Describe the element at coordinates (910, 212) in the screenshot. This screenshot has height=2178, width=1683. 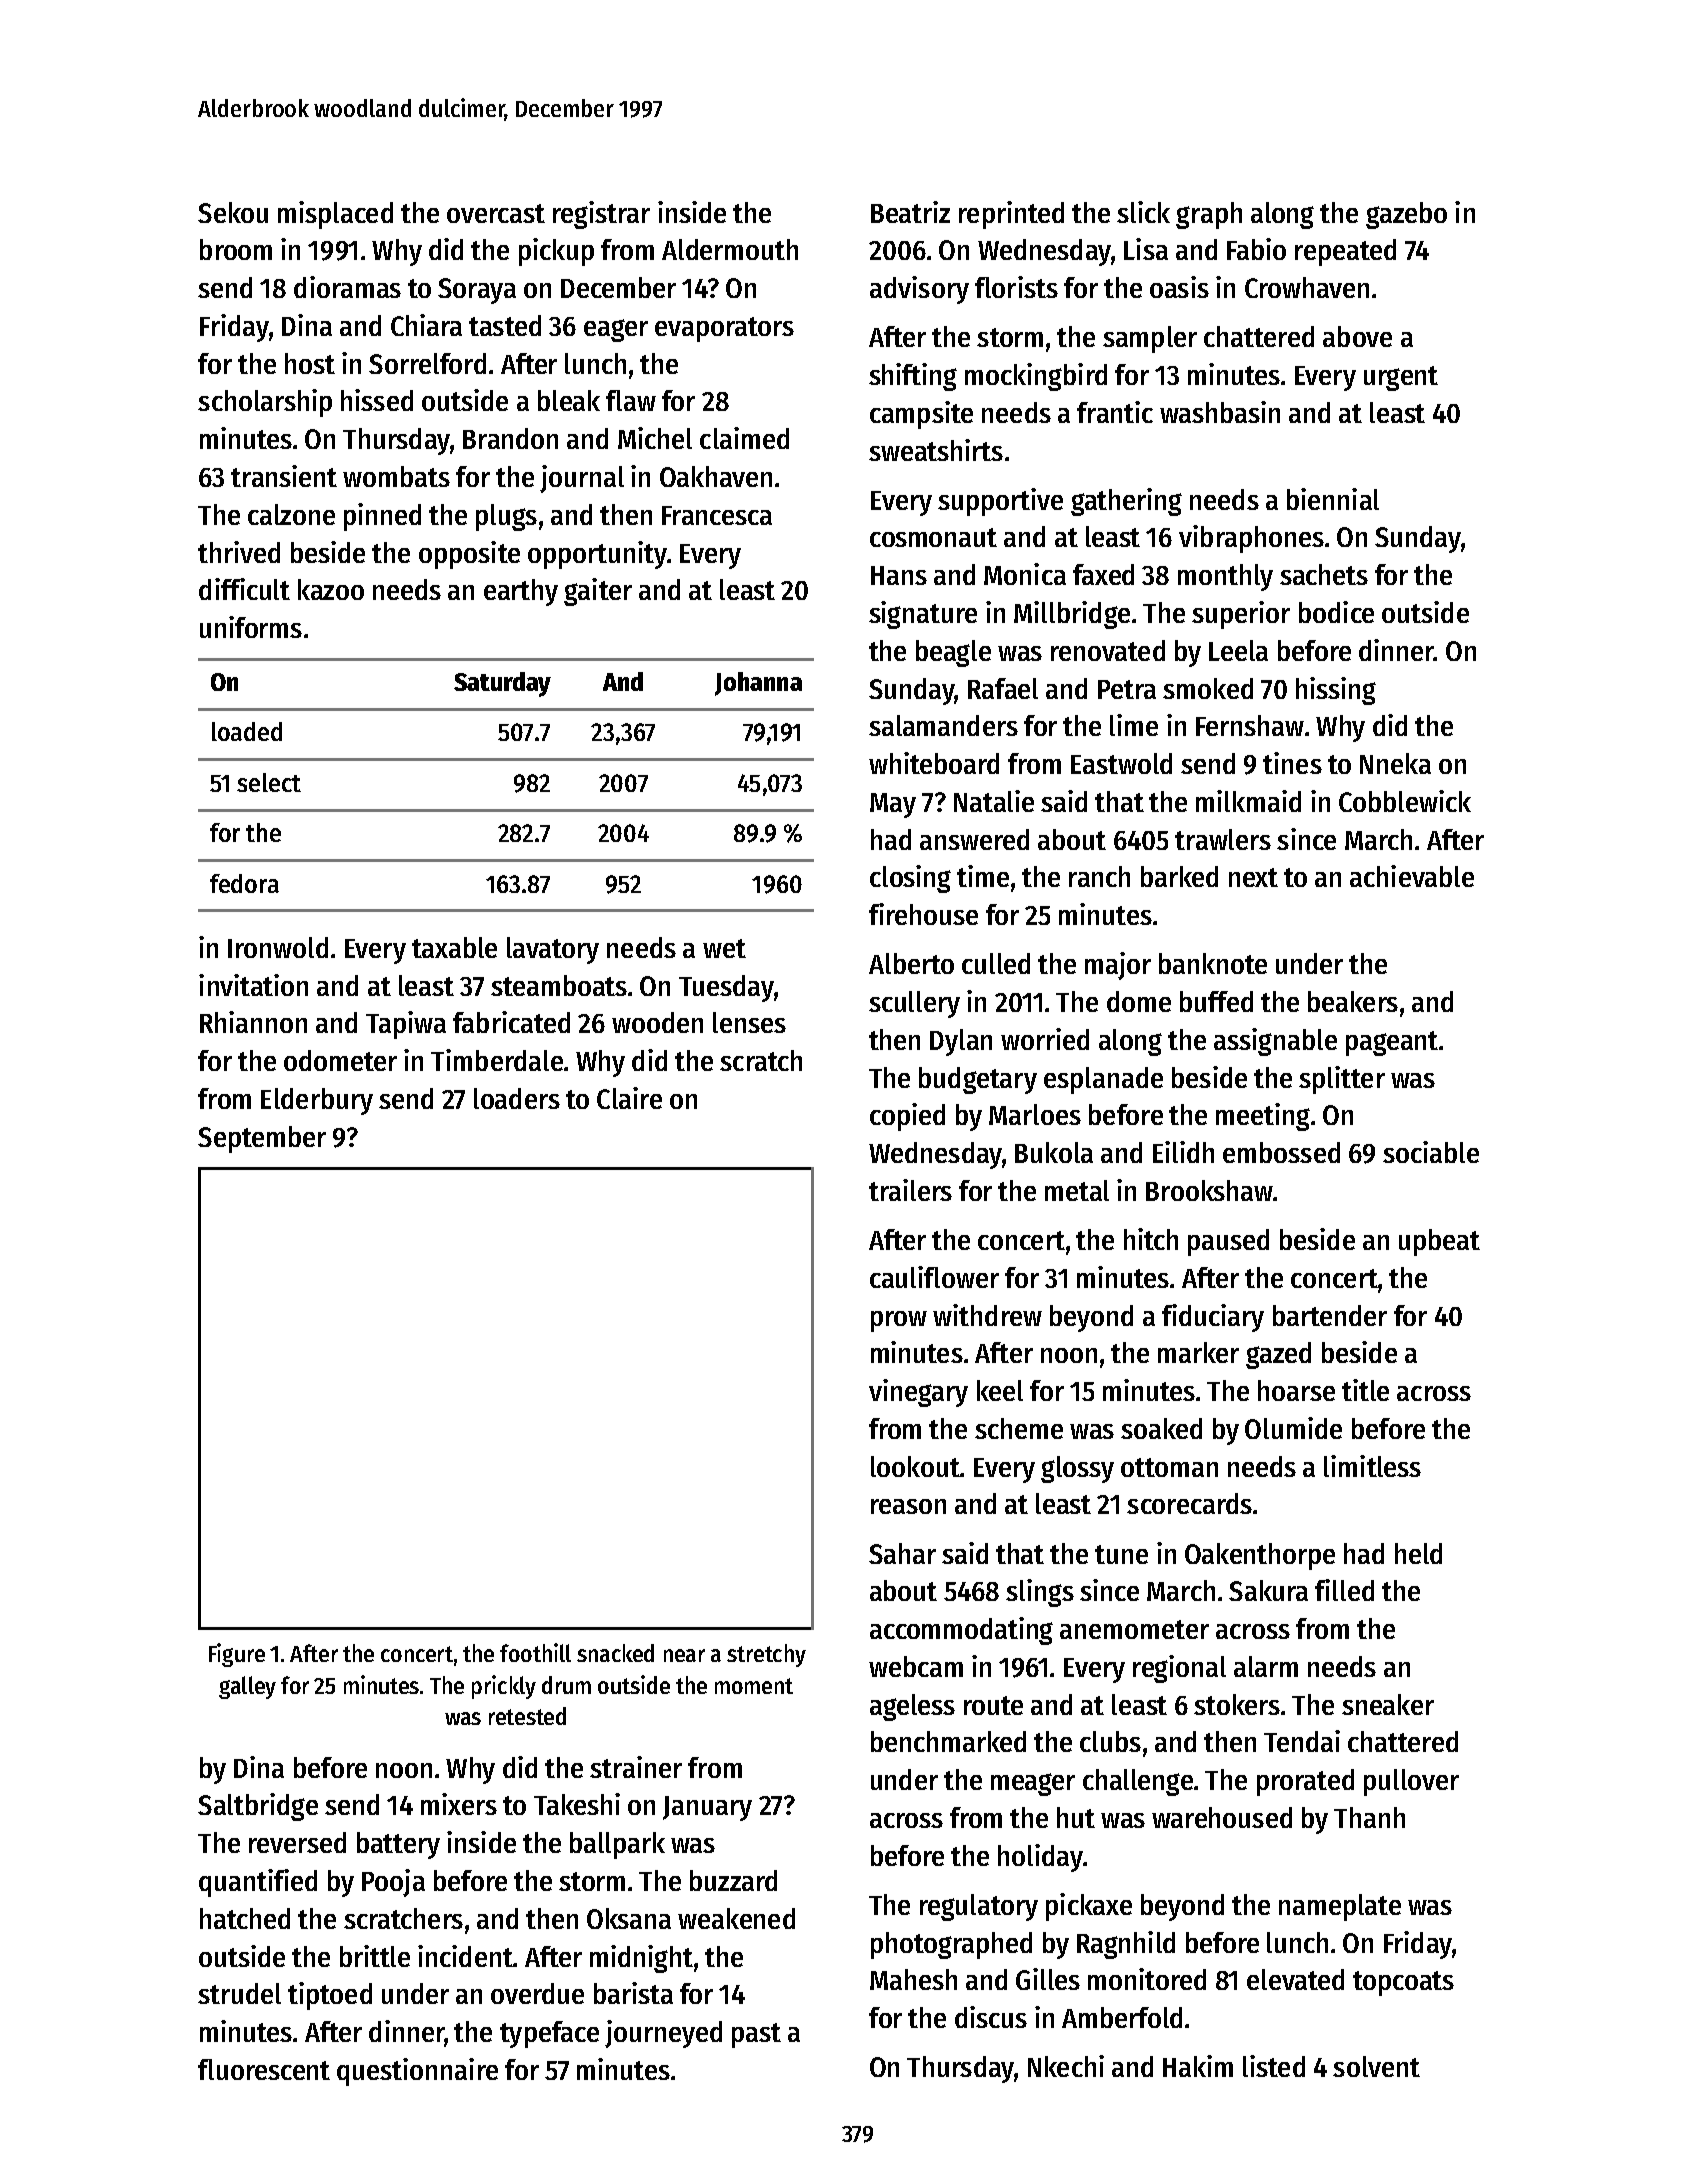
I see `Beatriz` at that location.
